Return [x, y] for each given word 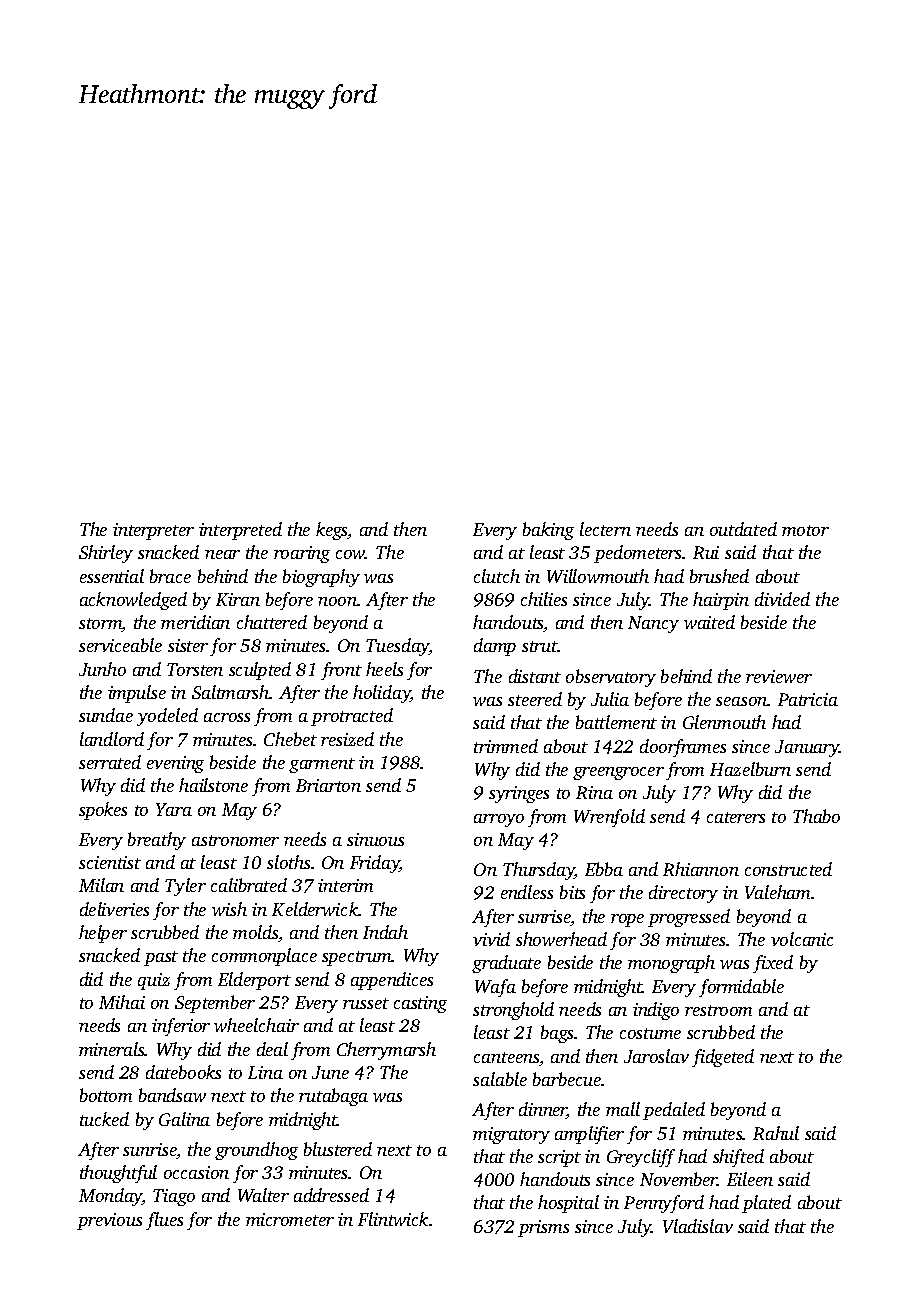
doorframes [683, 748]
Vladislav [698, 1226]
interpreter [153, 531]
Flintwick [393, 1219]
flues [164, 1221]
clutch [497, 576]
